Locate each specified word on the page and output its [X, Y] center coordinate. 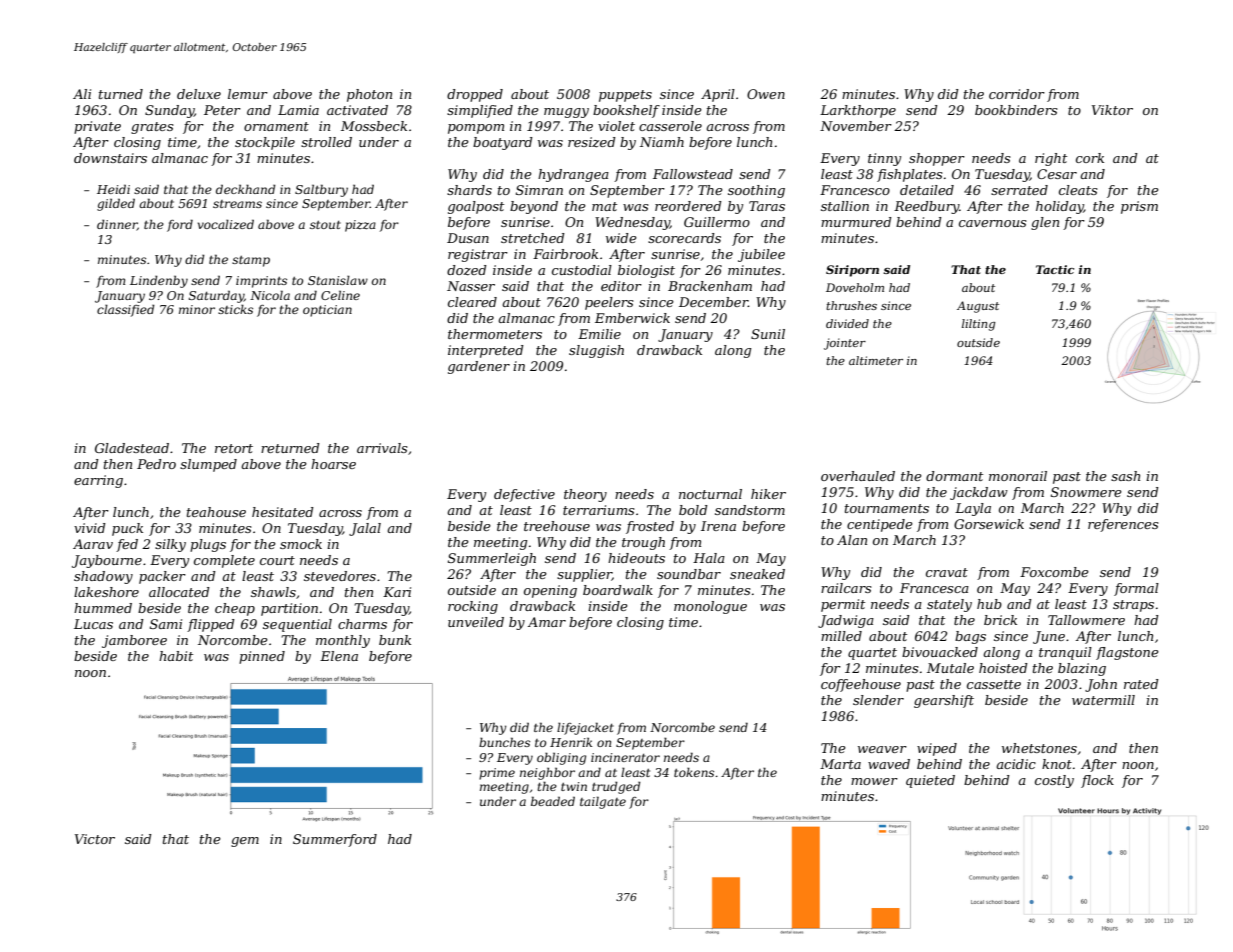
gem [245, 842]
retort [234, 448]
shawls [273, 592]
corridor [1017, 94]
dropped [475, 95]
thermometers [495, 334]
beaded [553, 801]
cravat [947, 572]
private [97, 127]
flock [1097, 781]
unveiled [476, 622]
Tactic [1055, 269]
